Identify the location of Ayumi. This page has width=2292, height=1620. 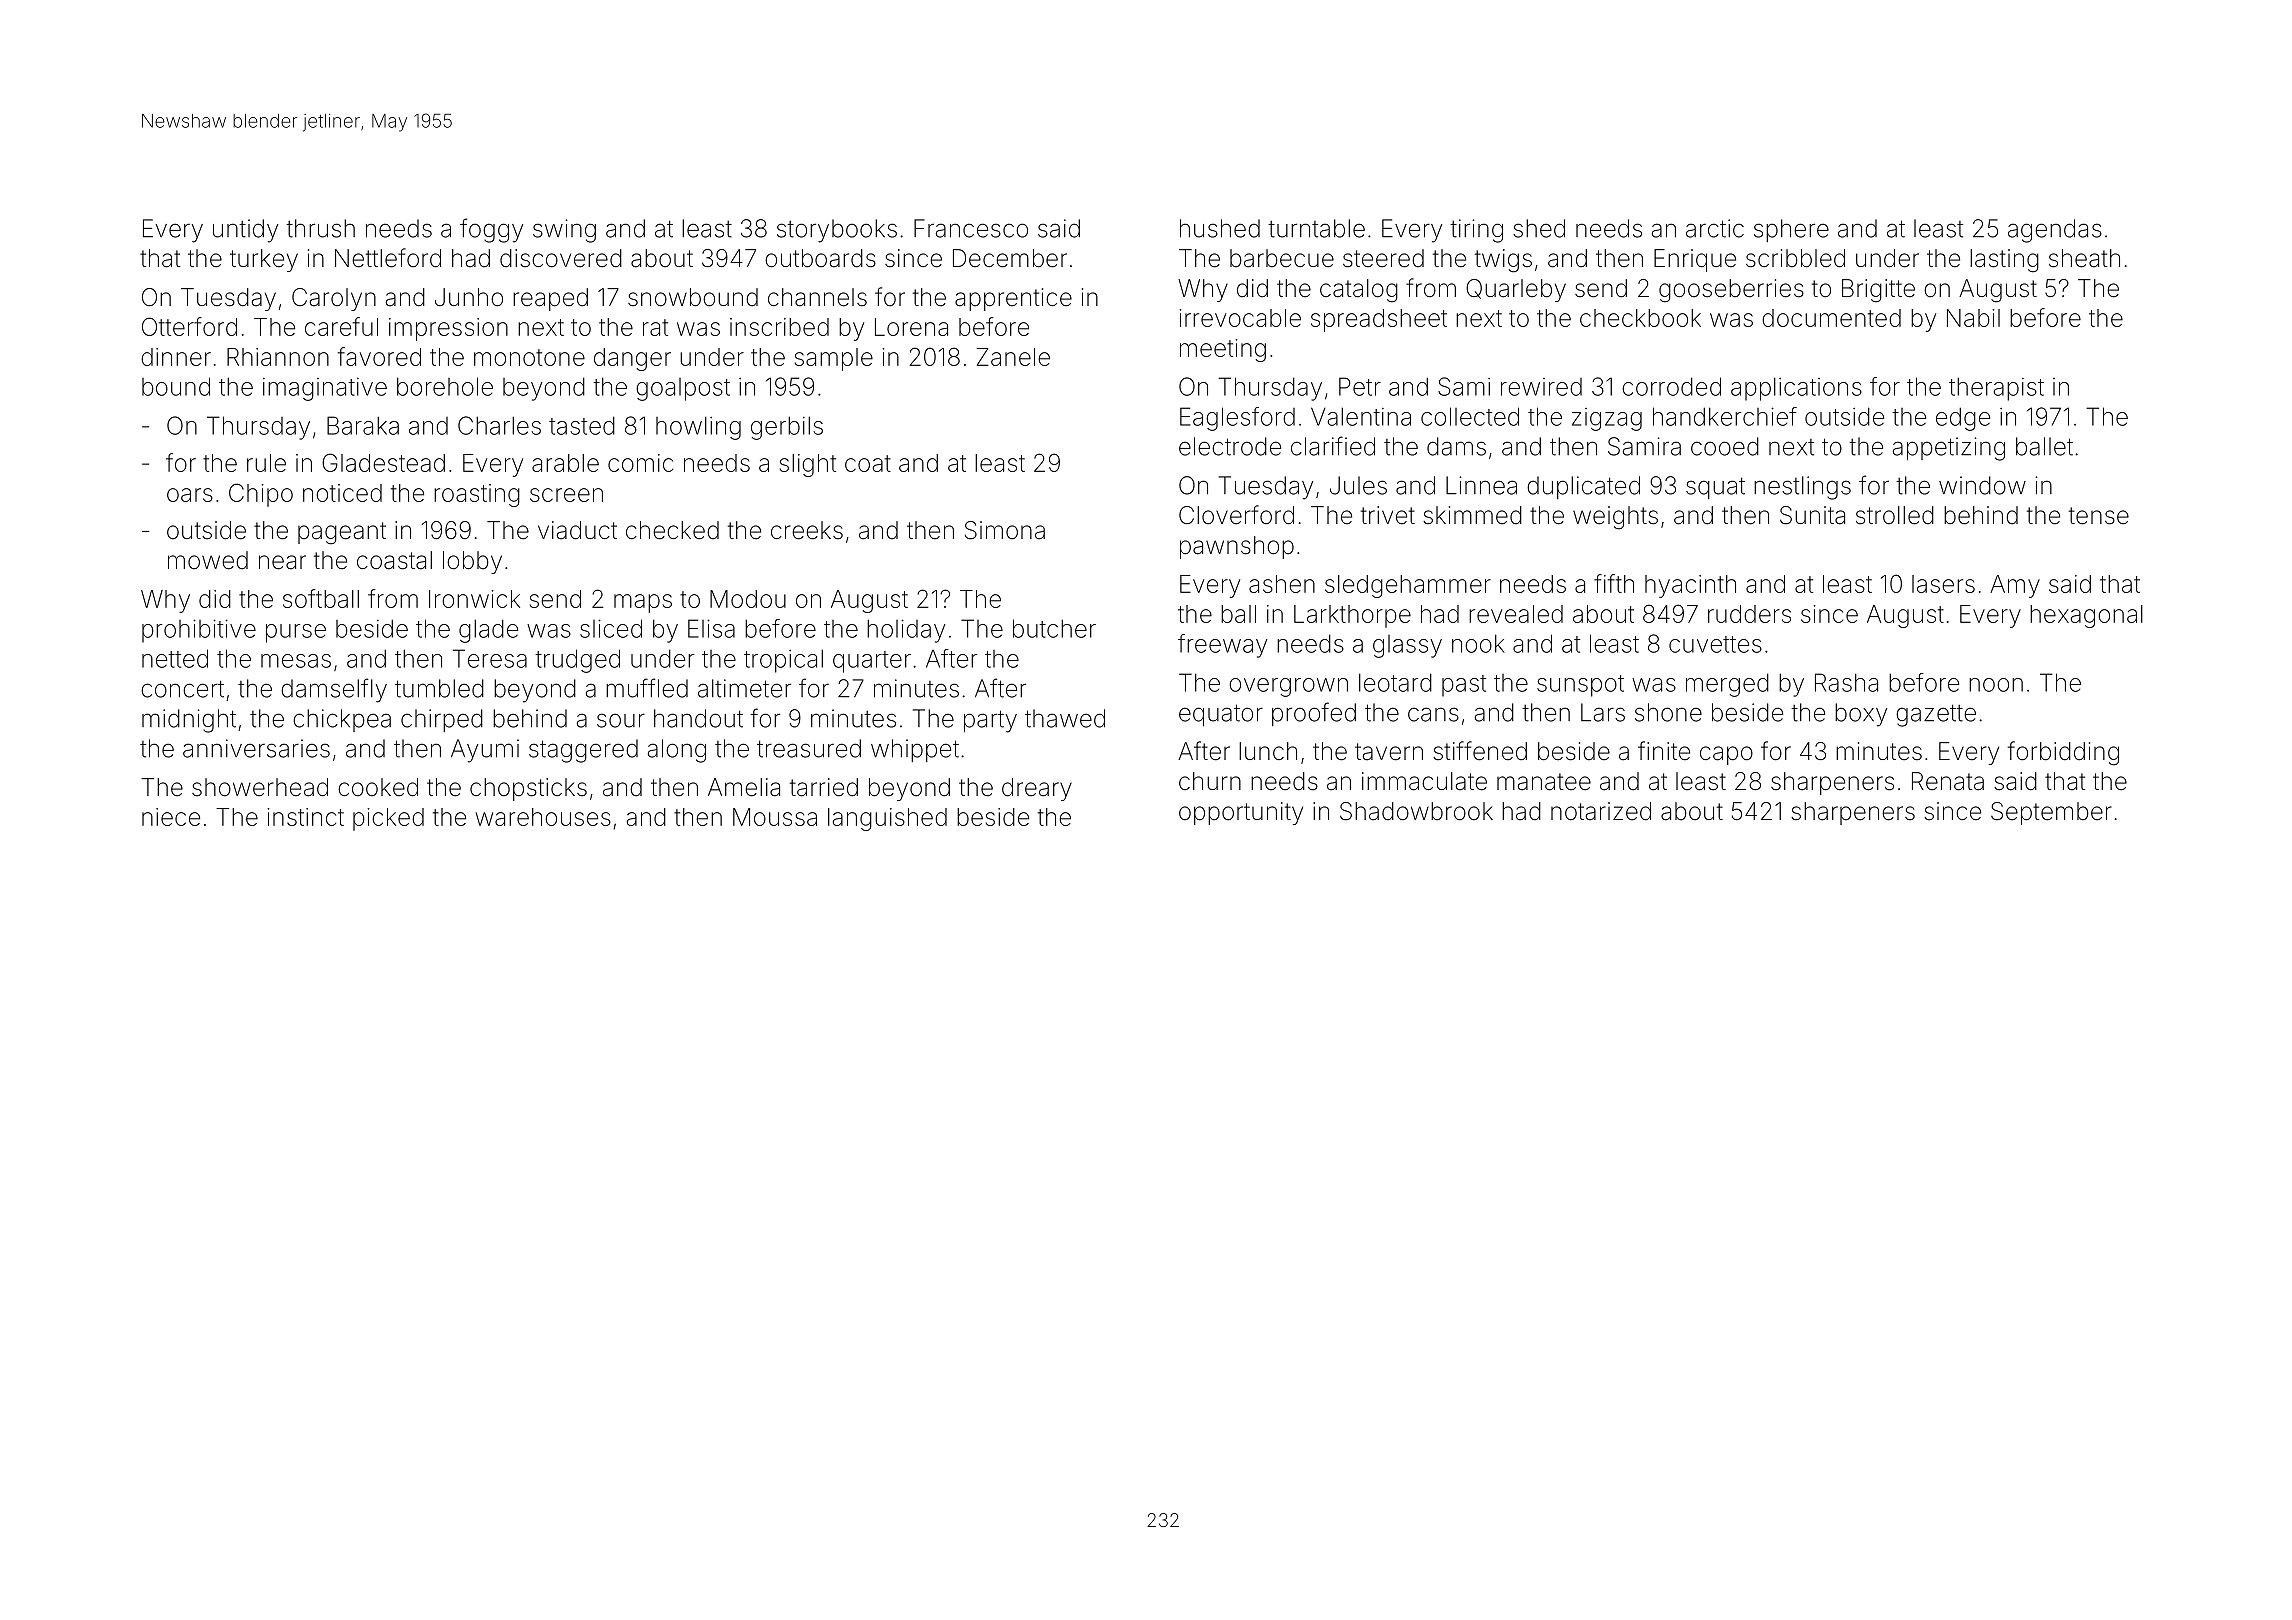
(485, 751).
